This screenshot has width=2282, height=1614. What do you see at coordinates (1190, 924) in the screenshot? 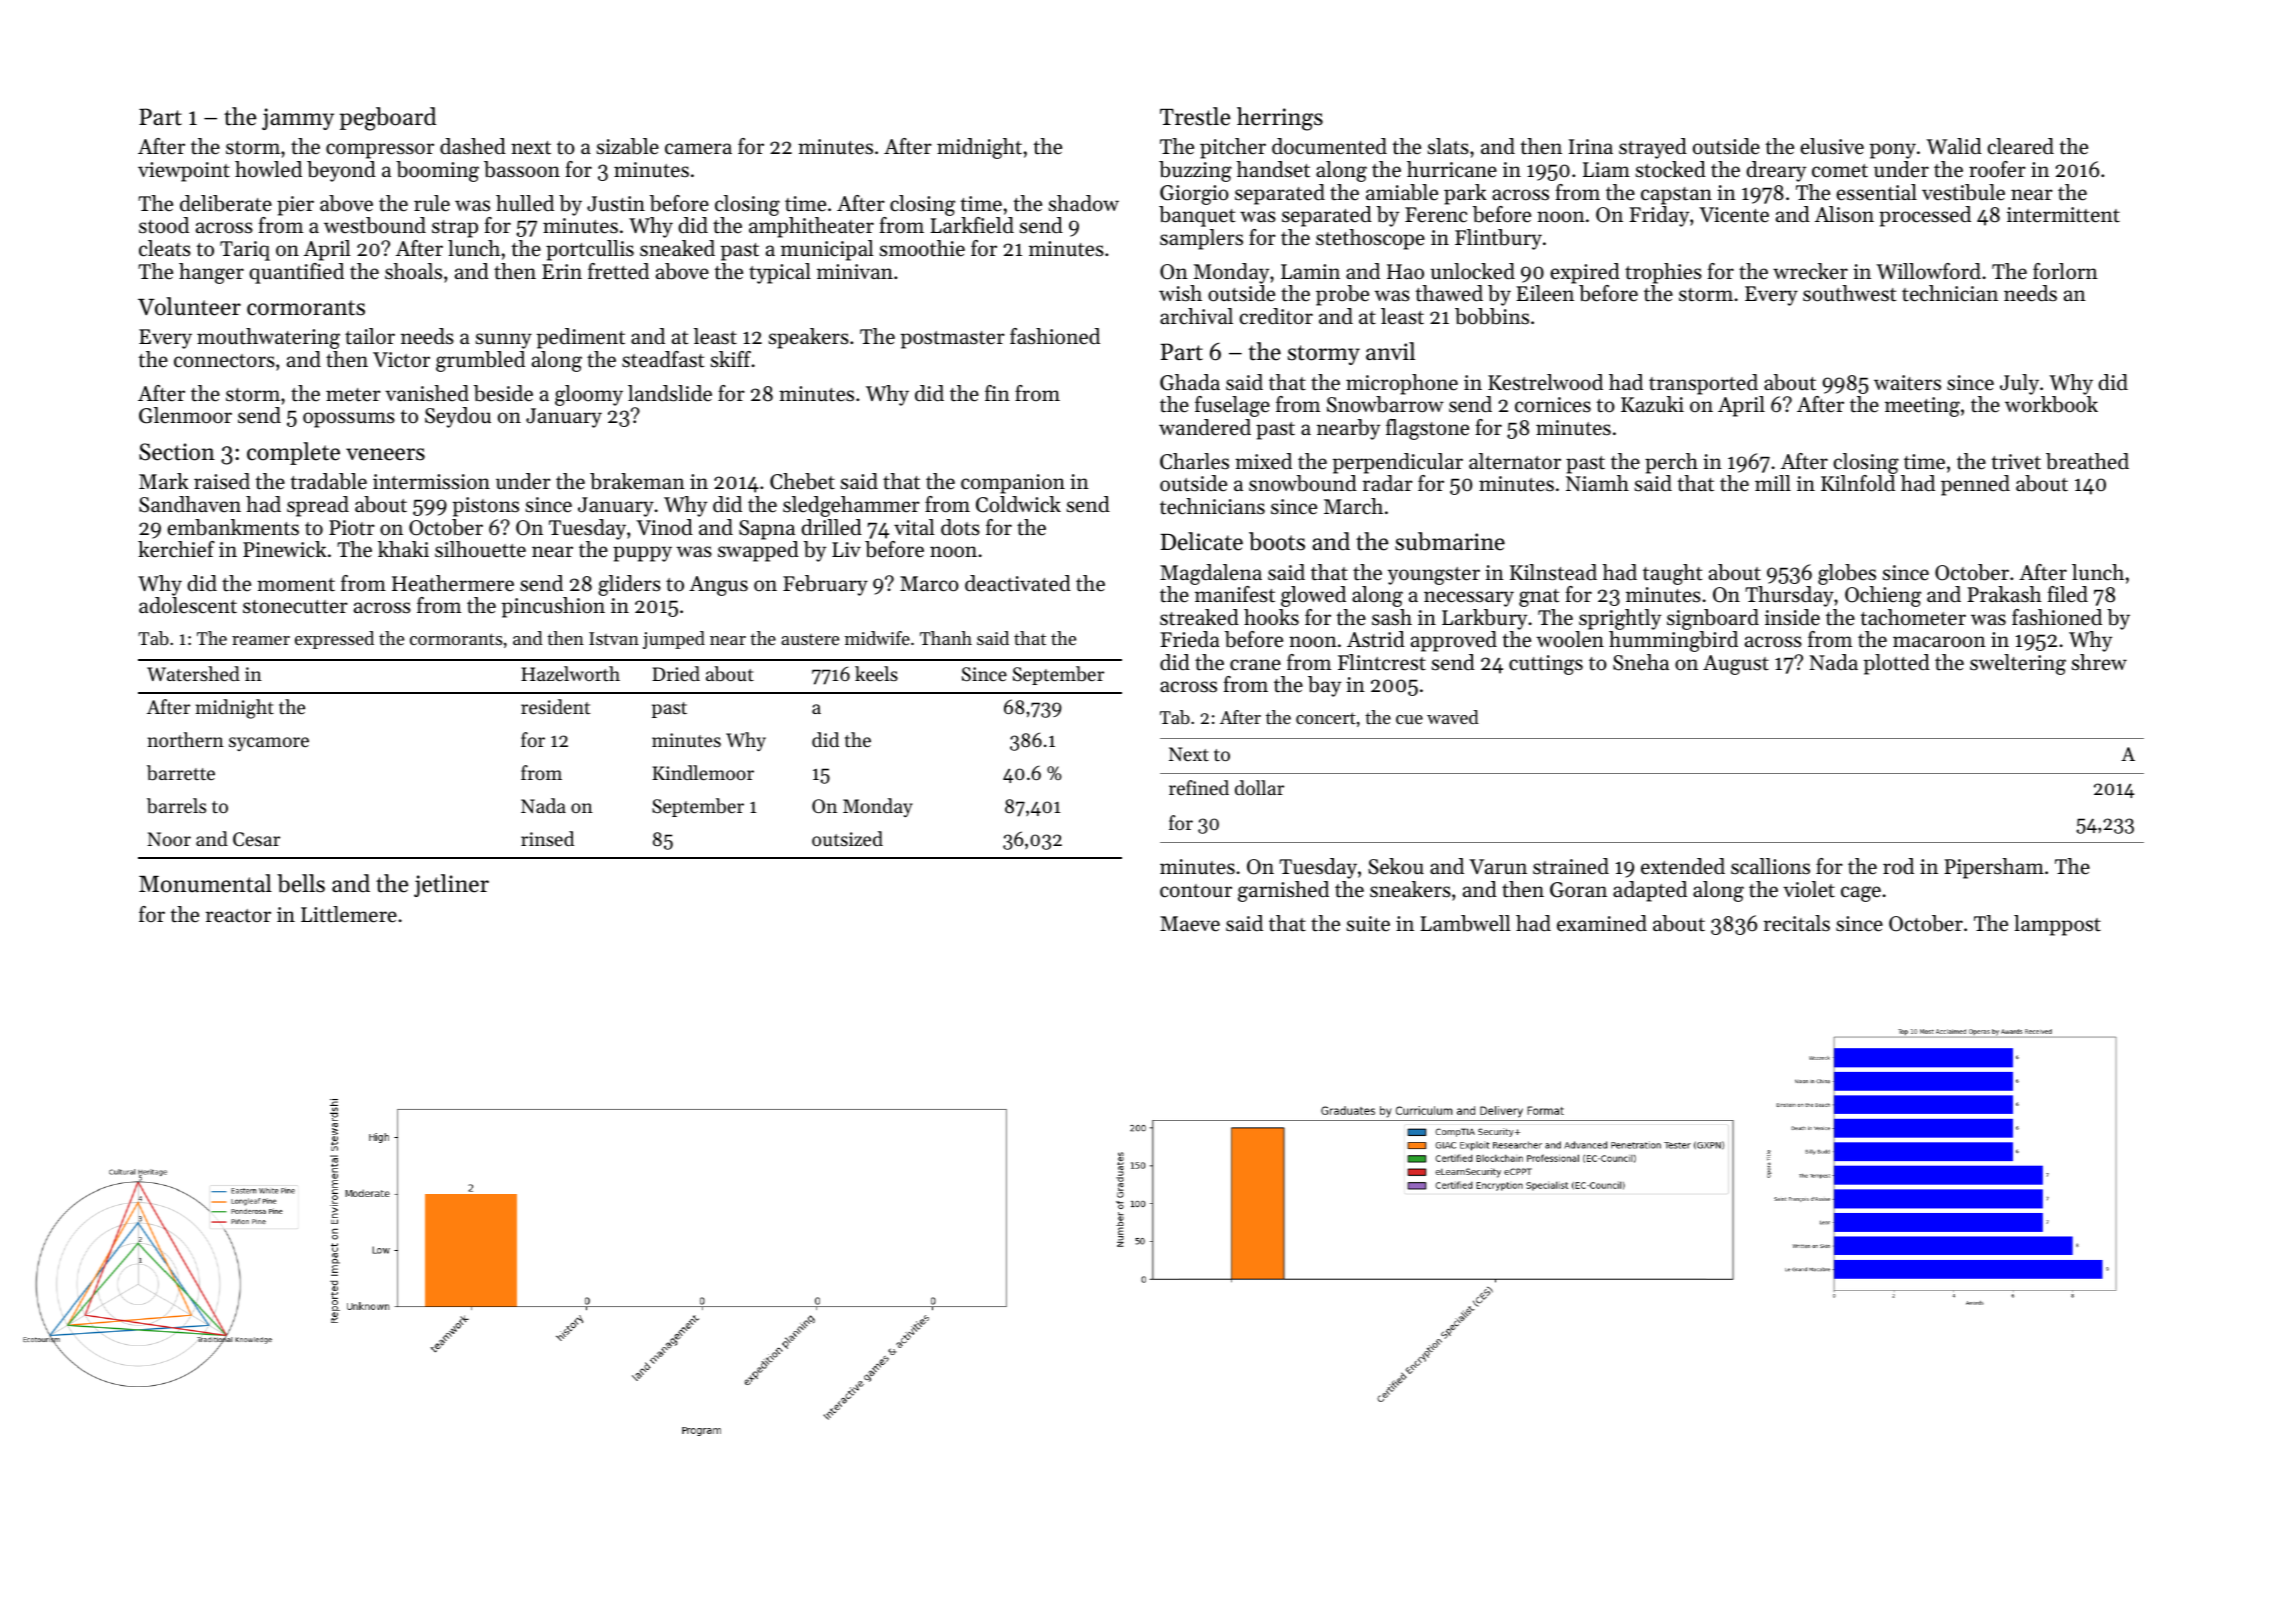
I see `Maeve` at bounding box center [1190, 924].
